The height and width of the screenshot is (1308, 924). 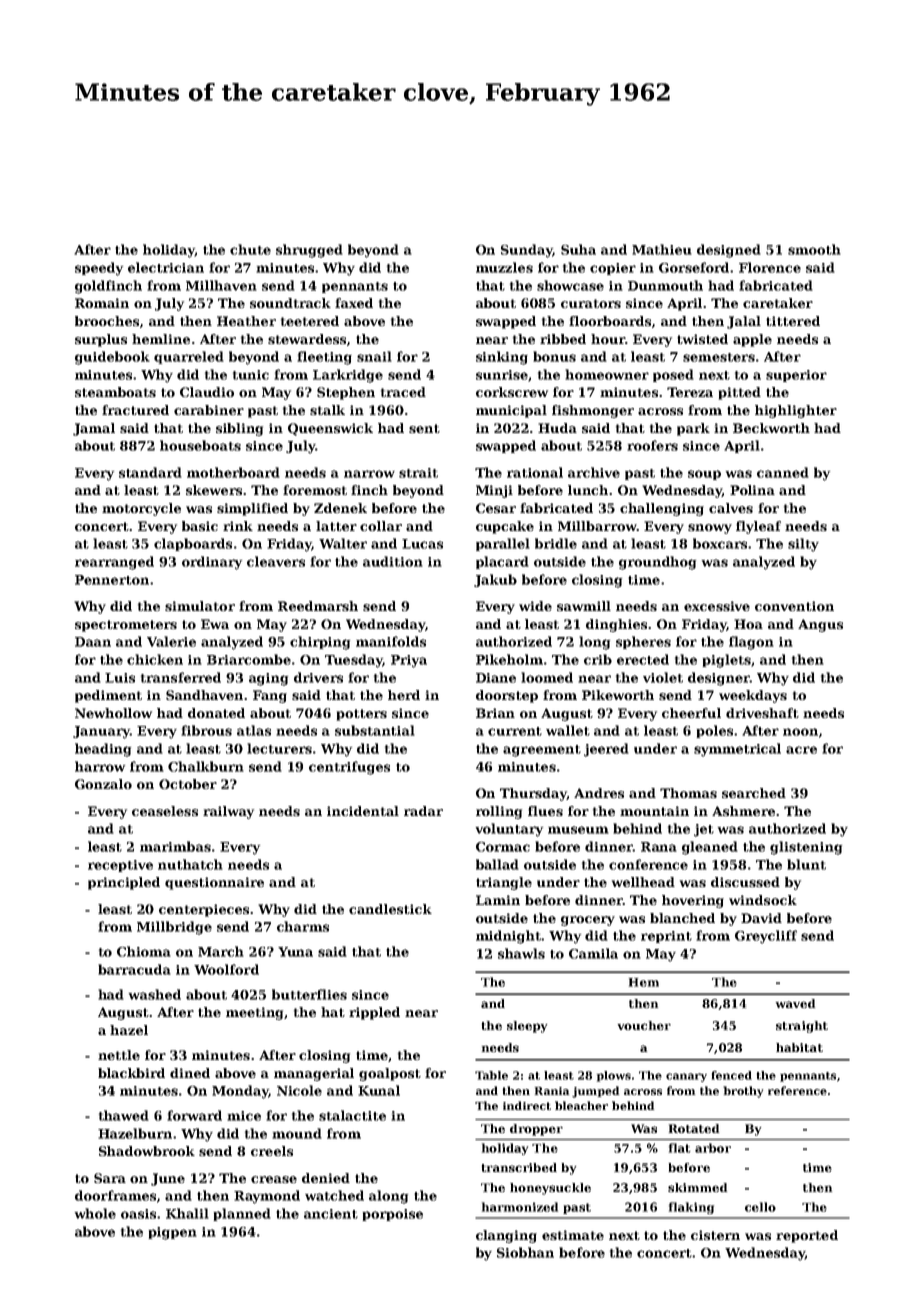 What do you see at coordinates (214, 490) in the screenshot?
I see `skewers` at bounding box center [214, 490].
